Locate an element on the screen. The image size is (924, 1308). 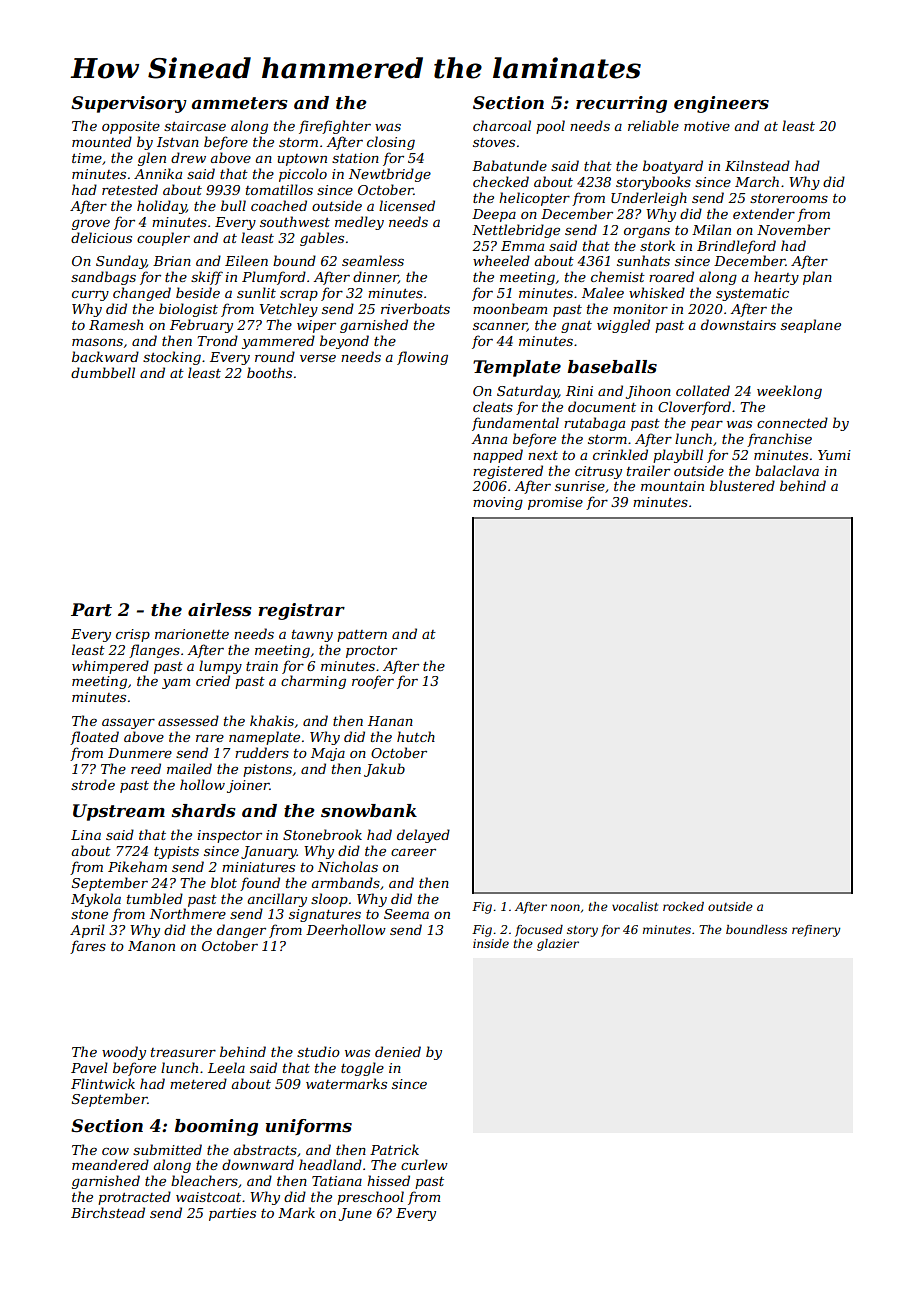
engineers is located at coordinates (721, 104).
